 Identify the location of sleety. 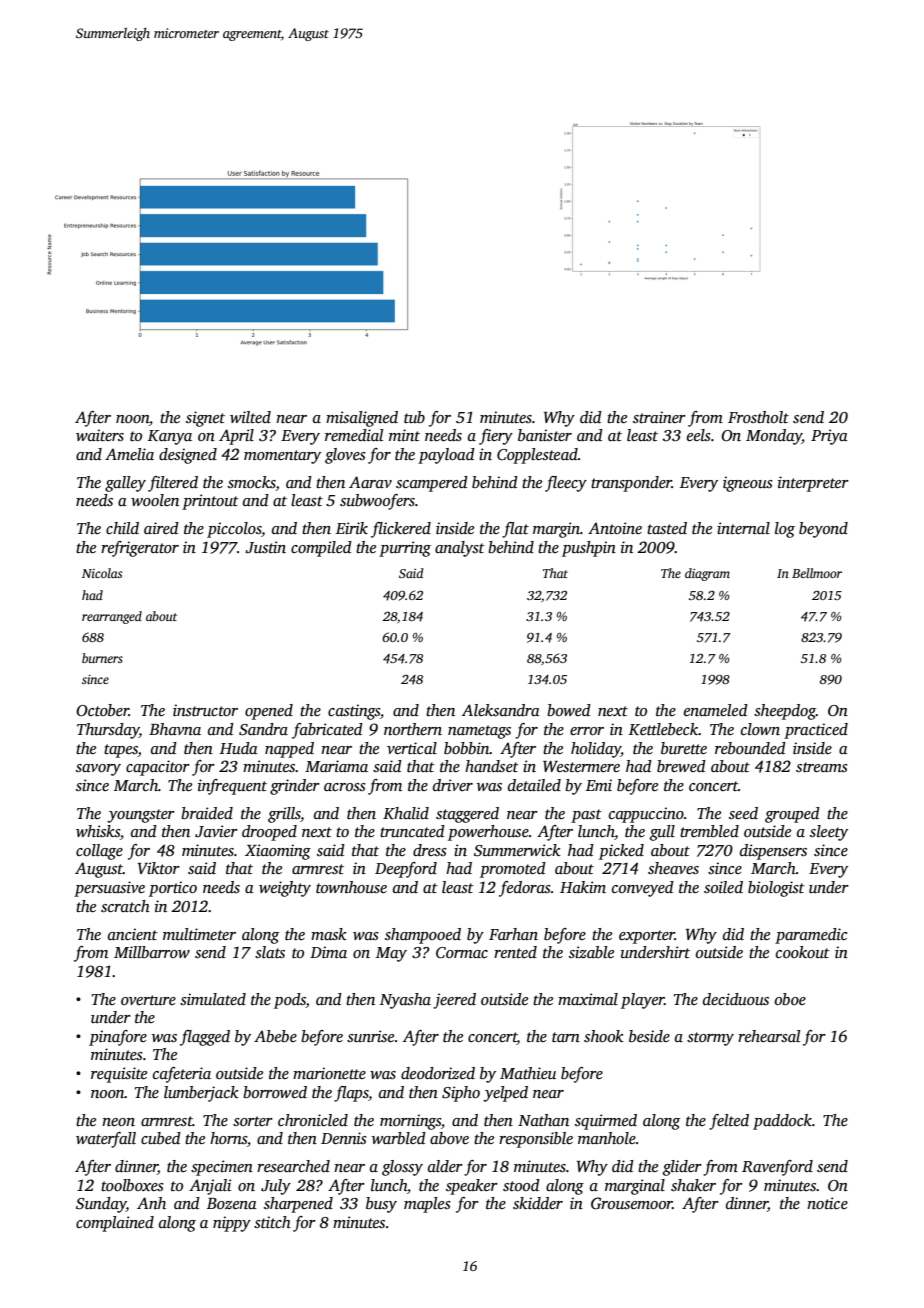
(829, 833).
